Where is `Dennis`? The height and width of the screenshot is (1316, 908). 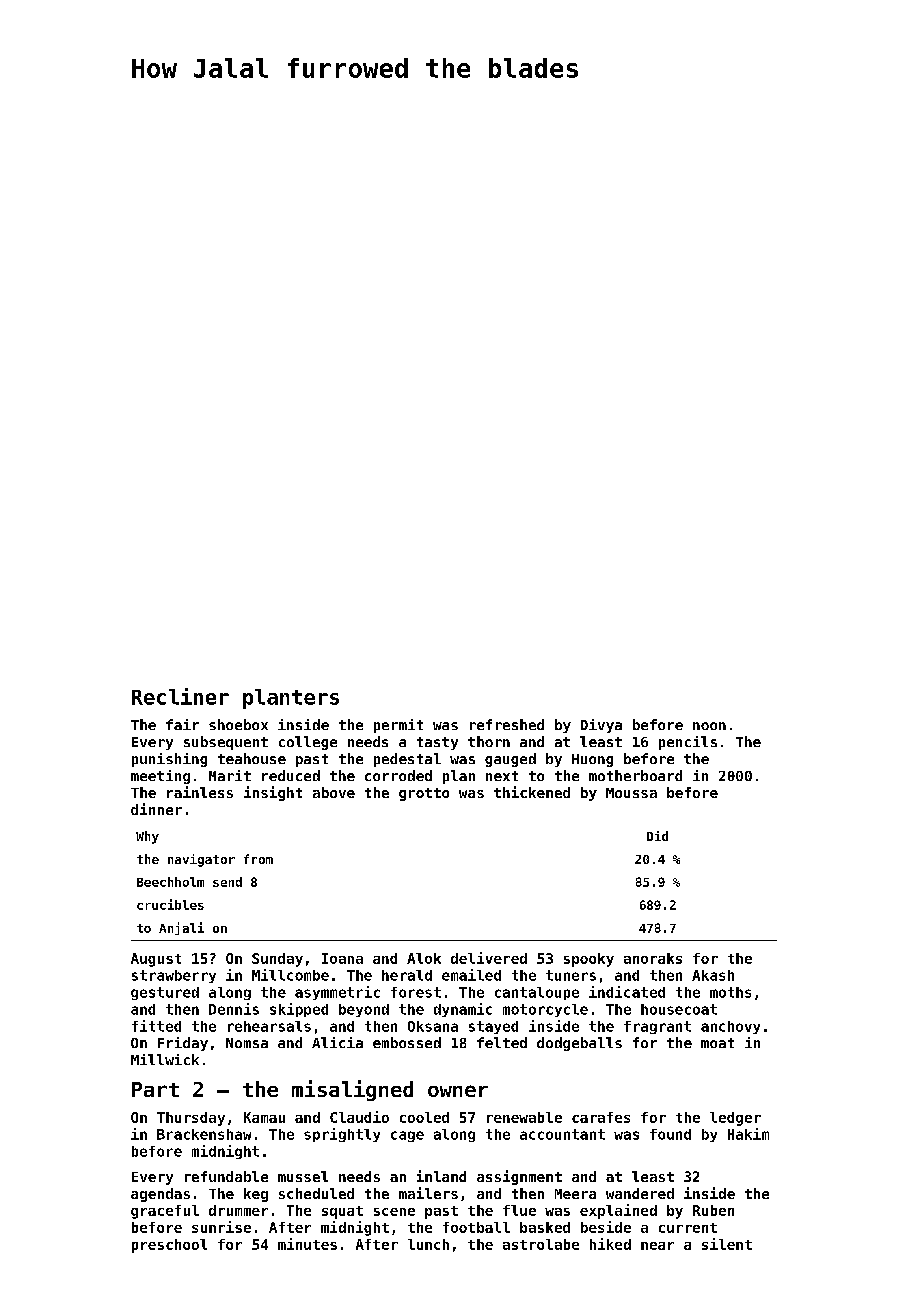 Dennis is located at coordinates (234, 1009).
